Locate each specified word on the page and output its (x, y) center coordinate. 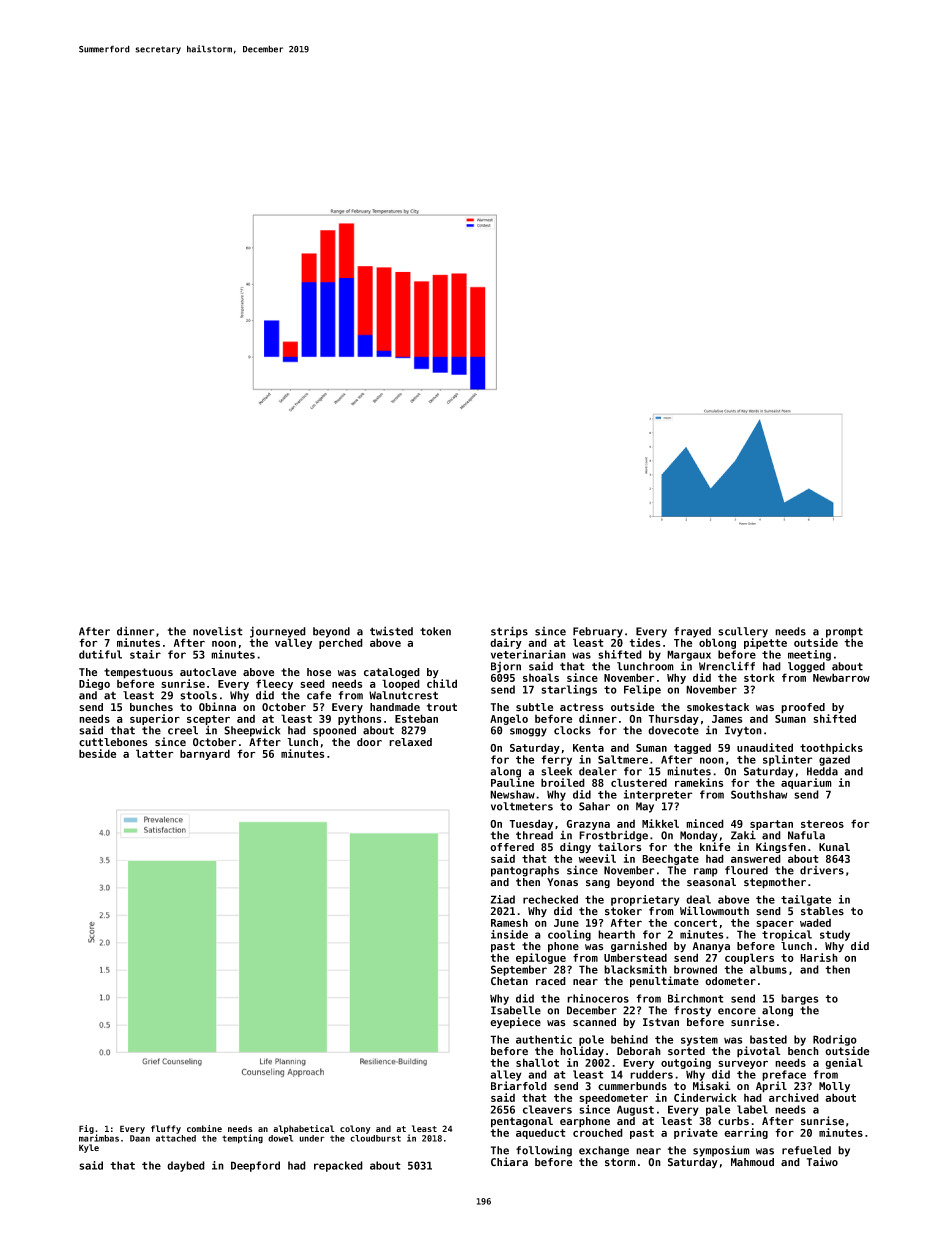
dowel (280, 1138)
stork (759, 677)
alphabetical (304, 1129)
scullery (743, 632)
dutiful (100, 654)
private (696, 1133)
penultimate (664, 982)
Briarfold (519, 1086)
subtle (534, 707)
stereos (822, 824)
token (435, 631)
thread (534, 835)
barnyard (205, 754)
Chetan (509, 981)
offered (512, 847)
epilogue (541, 958)
